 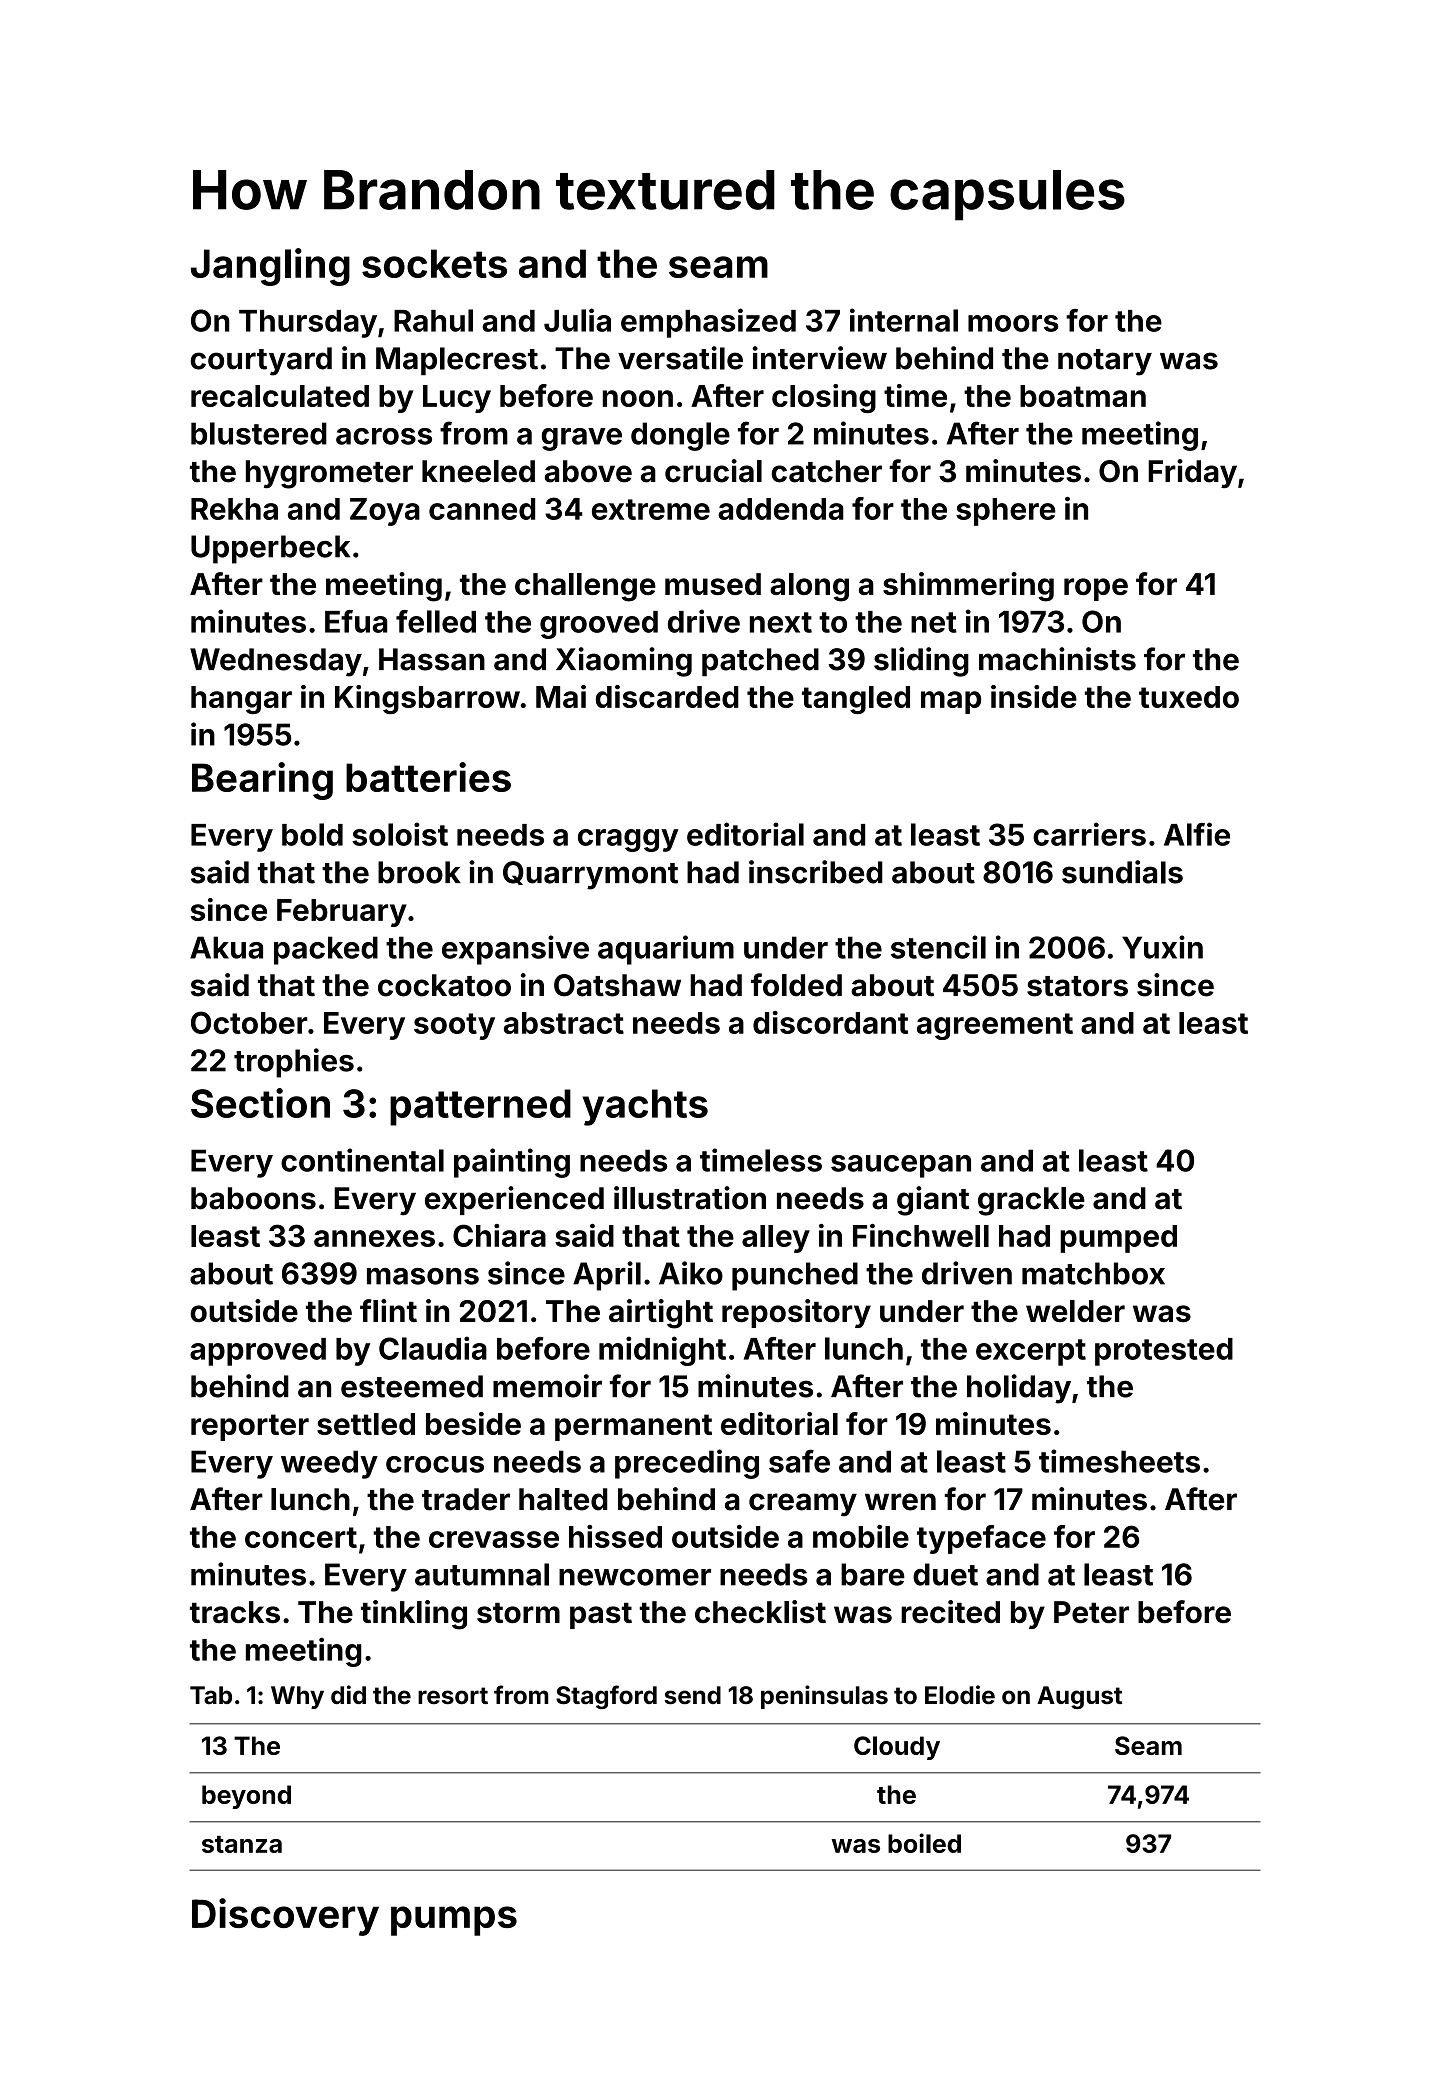 What do you see at coordinates (1162, 947) in the screenshot?
I see `Yuxin` at bounding box center [1162, 947].
